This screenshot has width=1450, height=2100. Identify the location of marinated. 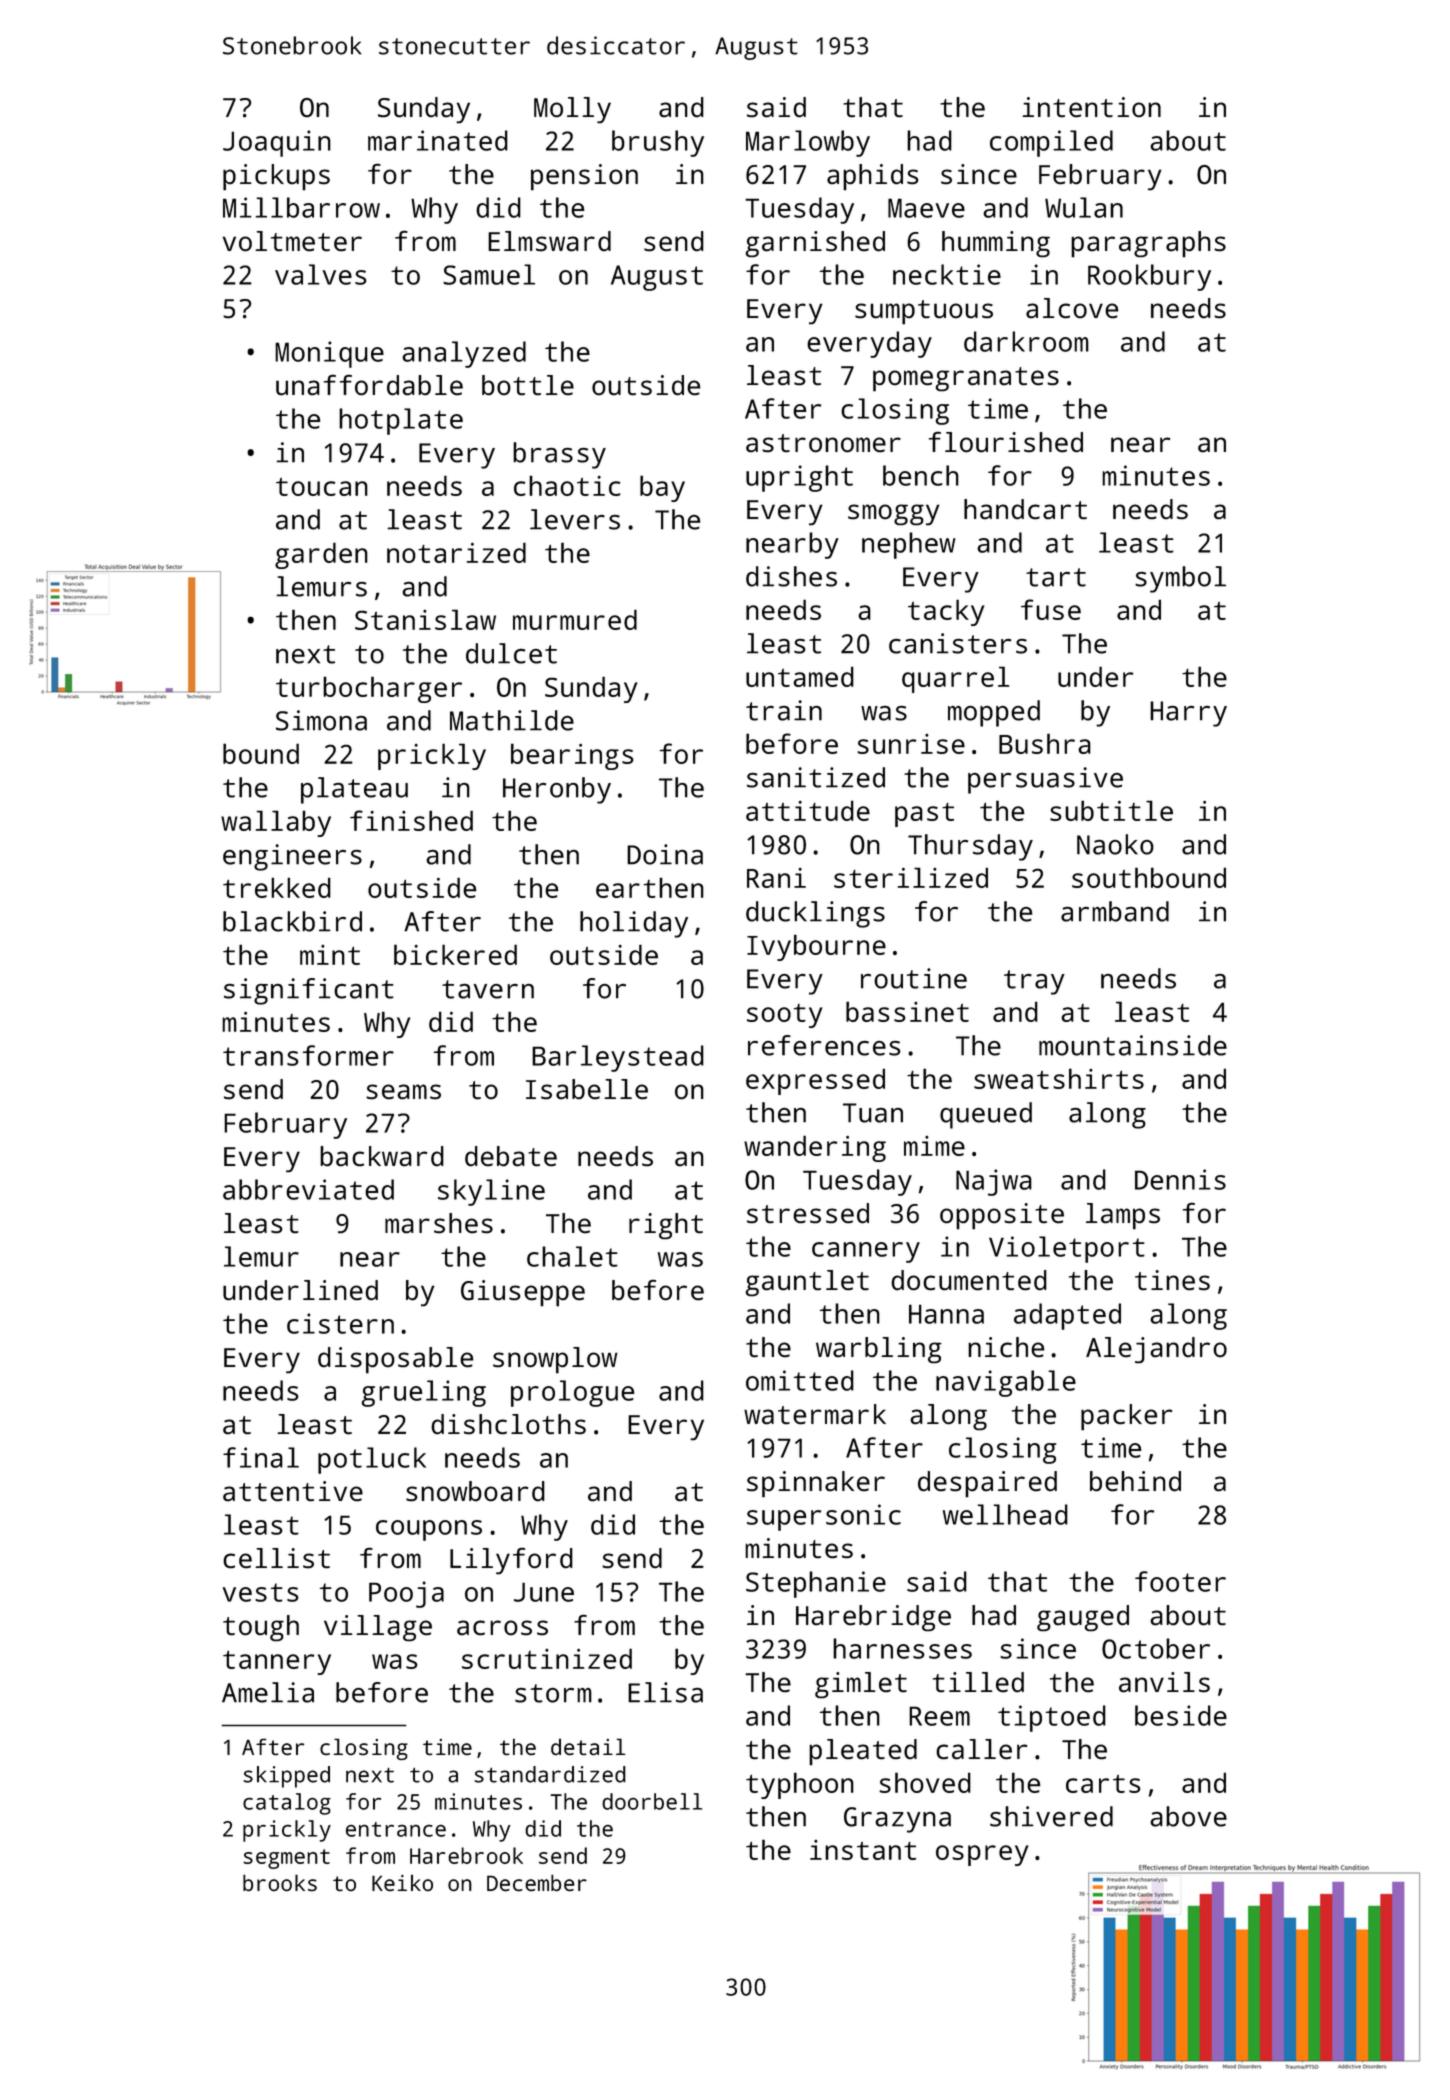
(438, 140).
